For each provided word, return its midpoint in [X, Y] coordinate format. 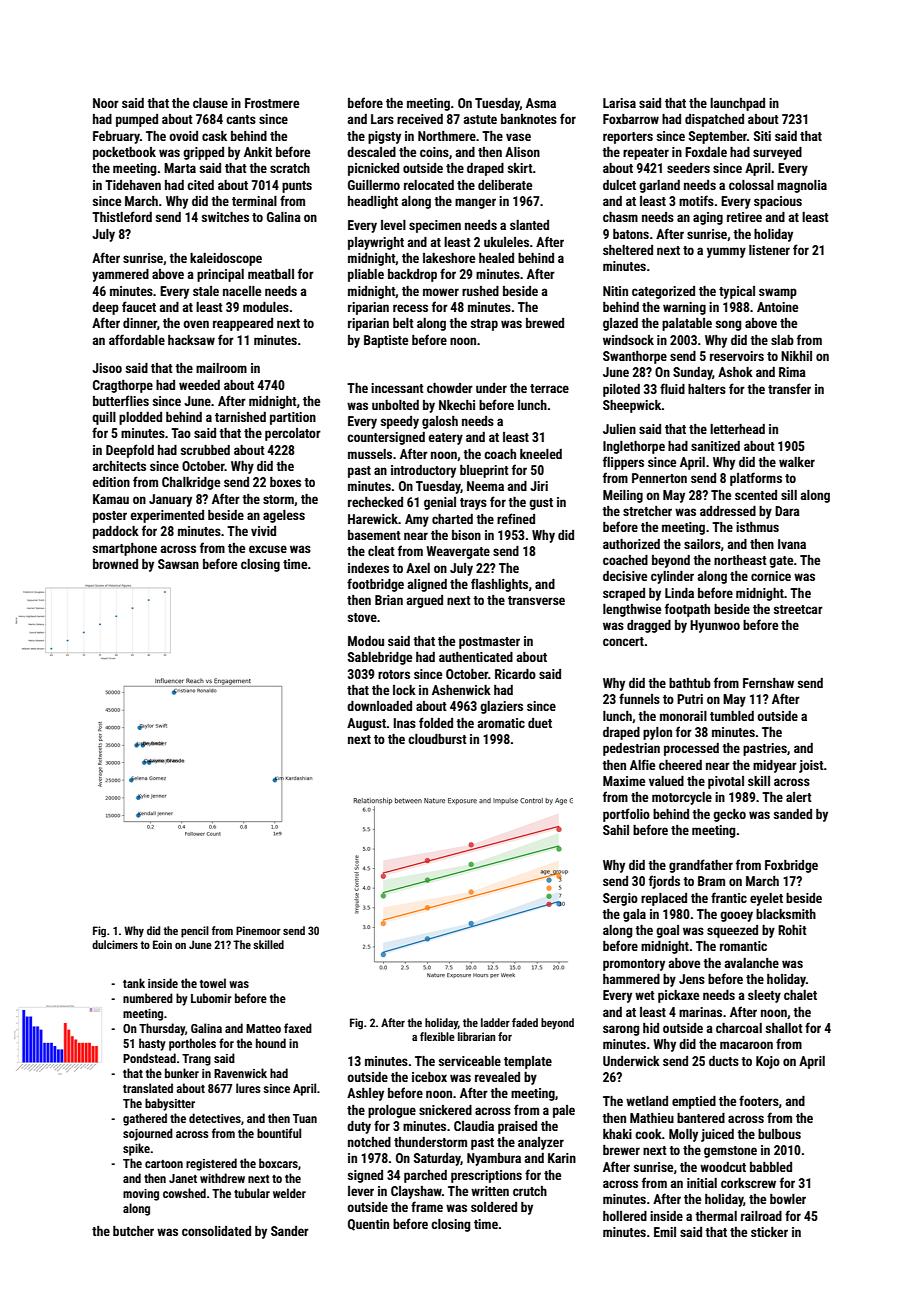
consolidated [216, 1231]
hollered [625, 1216]
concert [623, 641]
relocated [429, 185]
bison [466, 535]
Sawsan [178, 564]
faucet [139, 306]
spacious [778, 202]
